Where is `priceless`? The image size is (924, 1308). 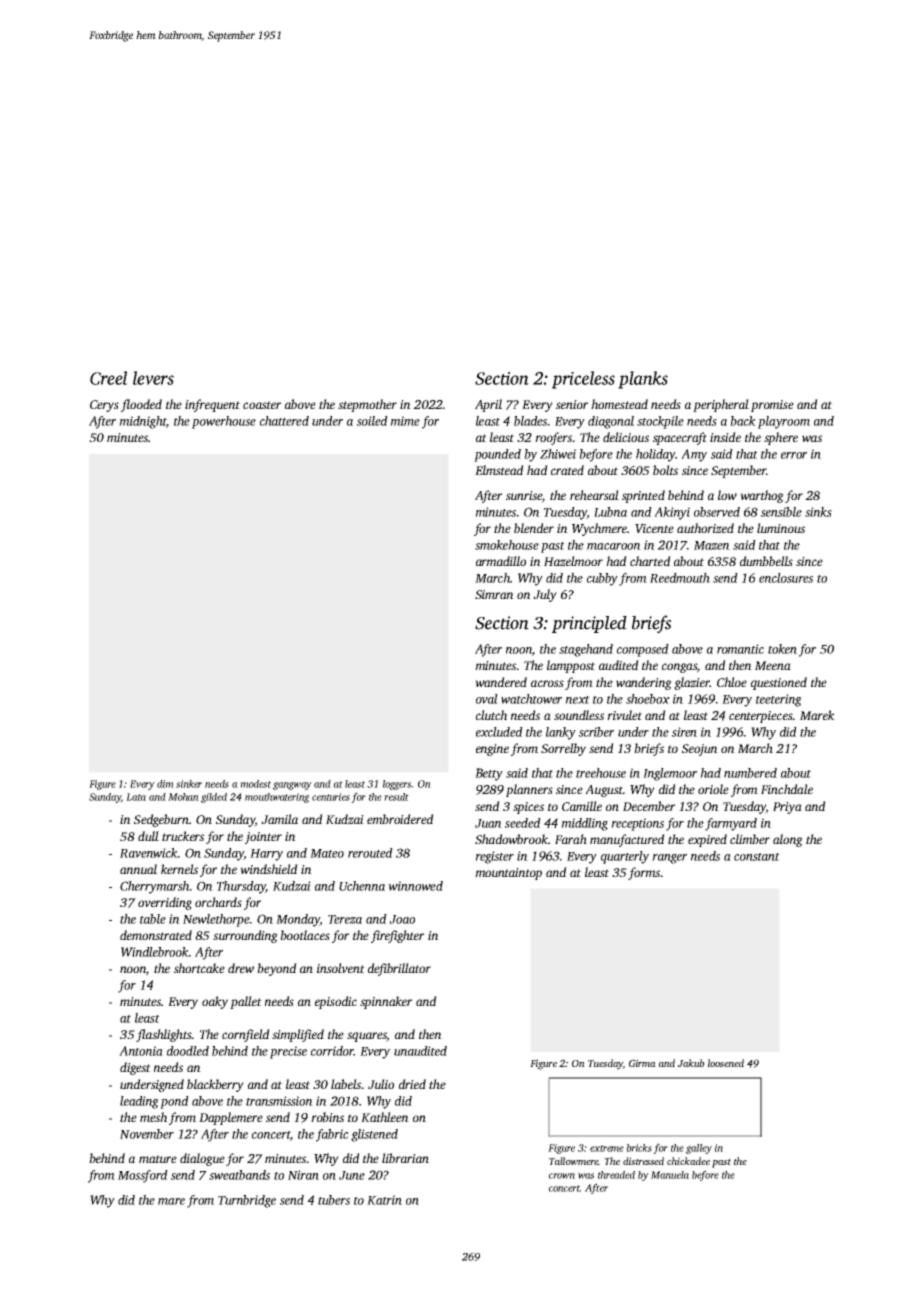 priceless is located at coordinates (583, 380).
